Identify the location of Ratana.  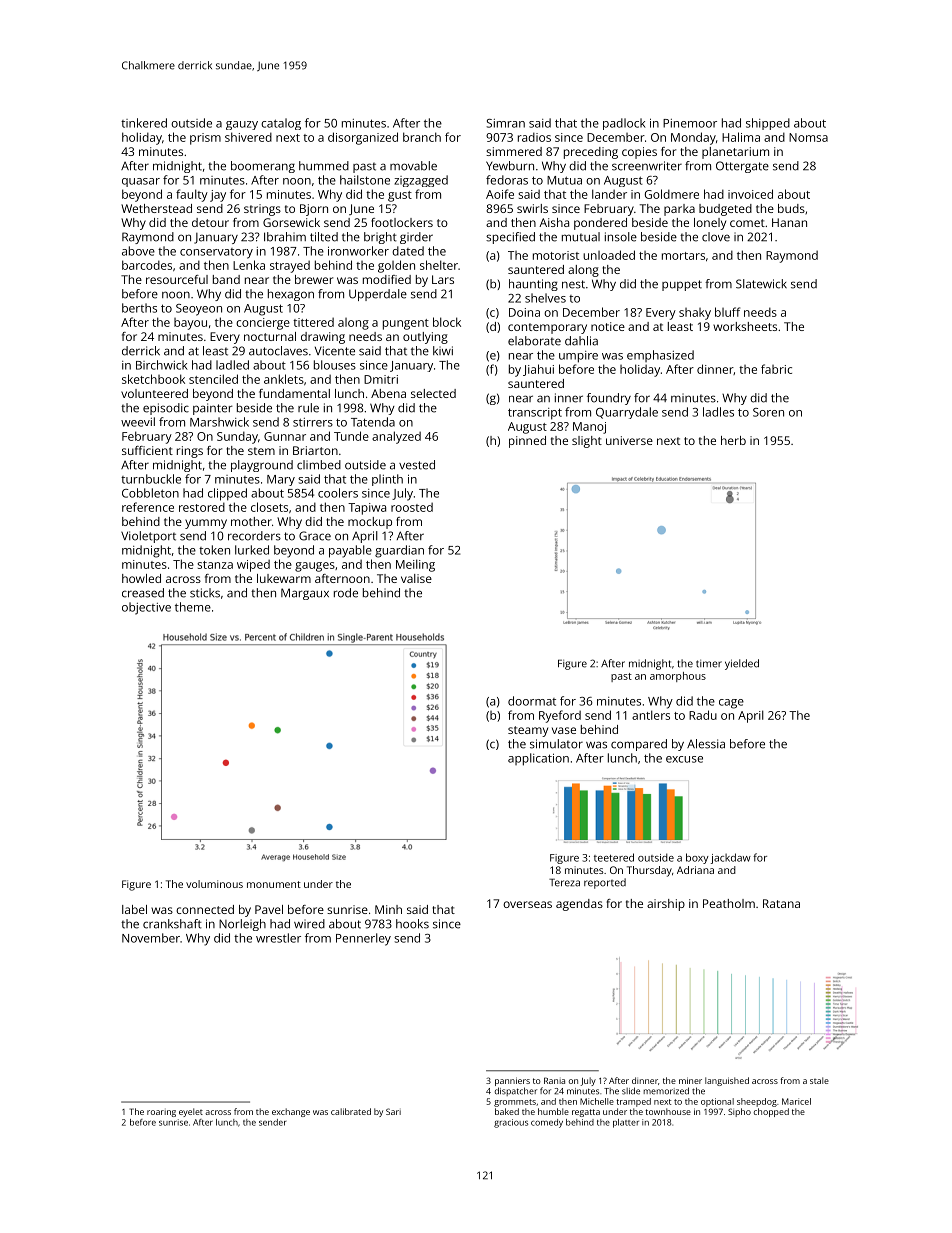
(781, 903).
